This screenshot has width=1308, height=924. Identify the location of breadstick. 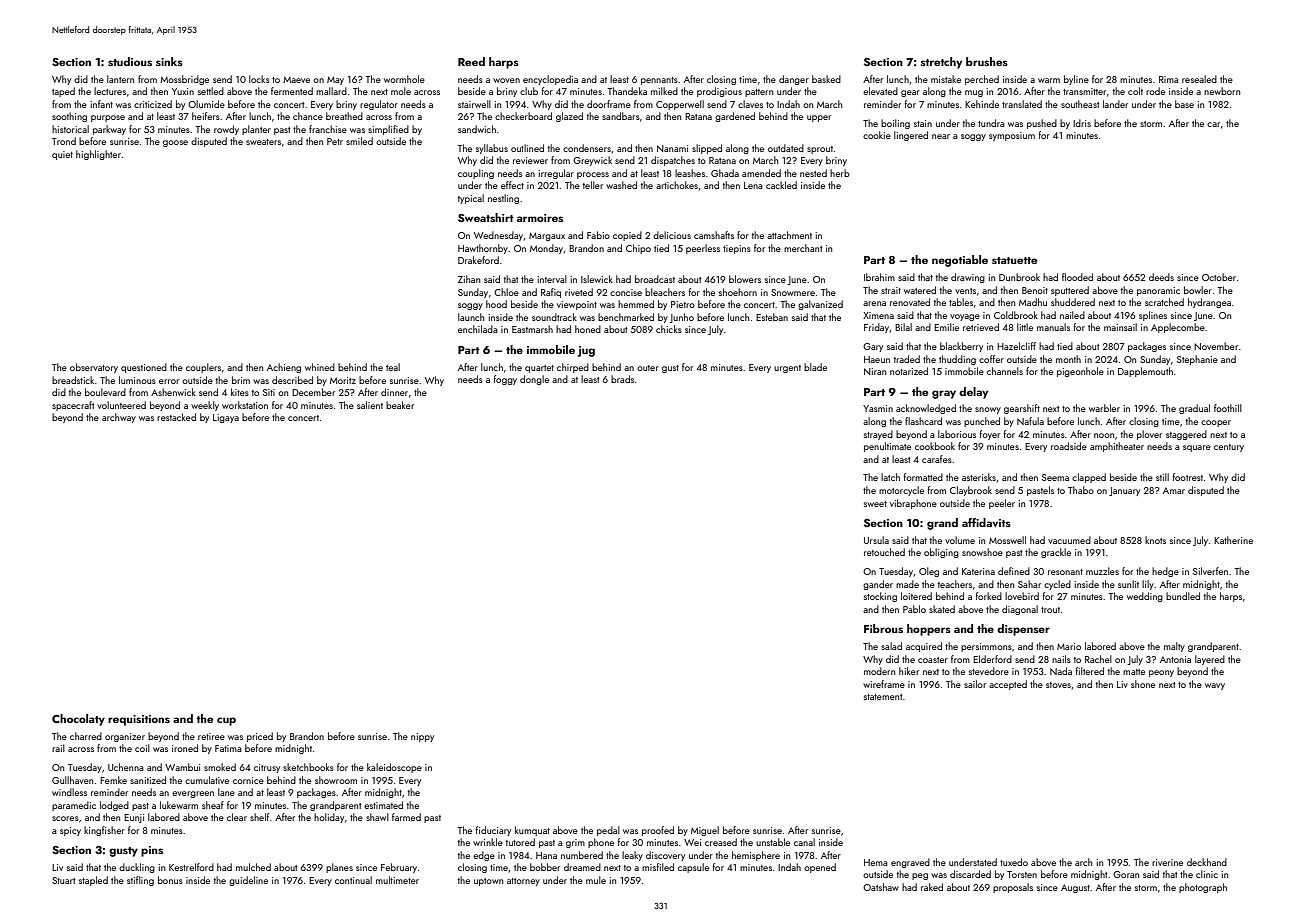
(73, 380).
